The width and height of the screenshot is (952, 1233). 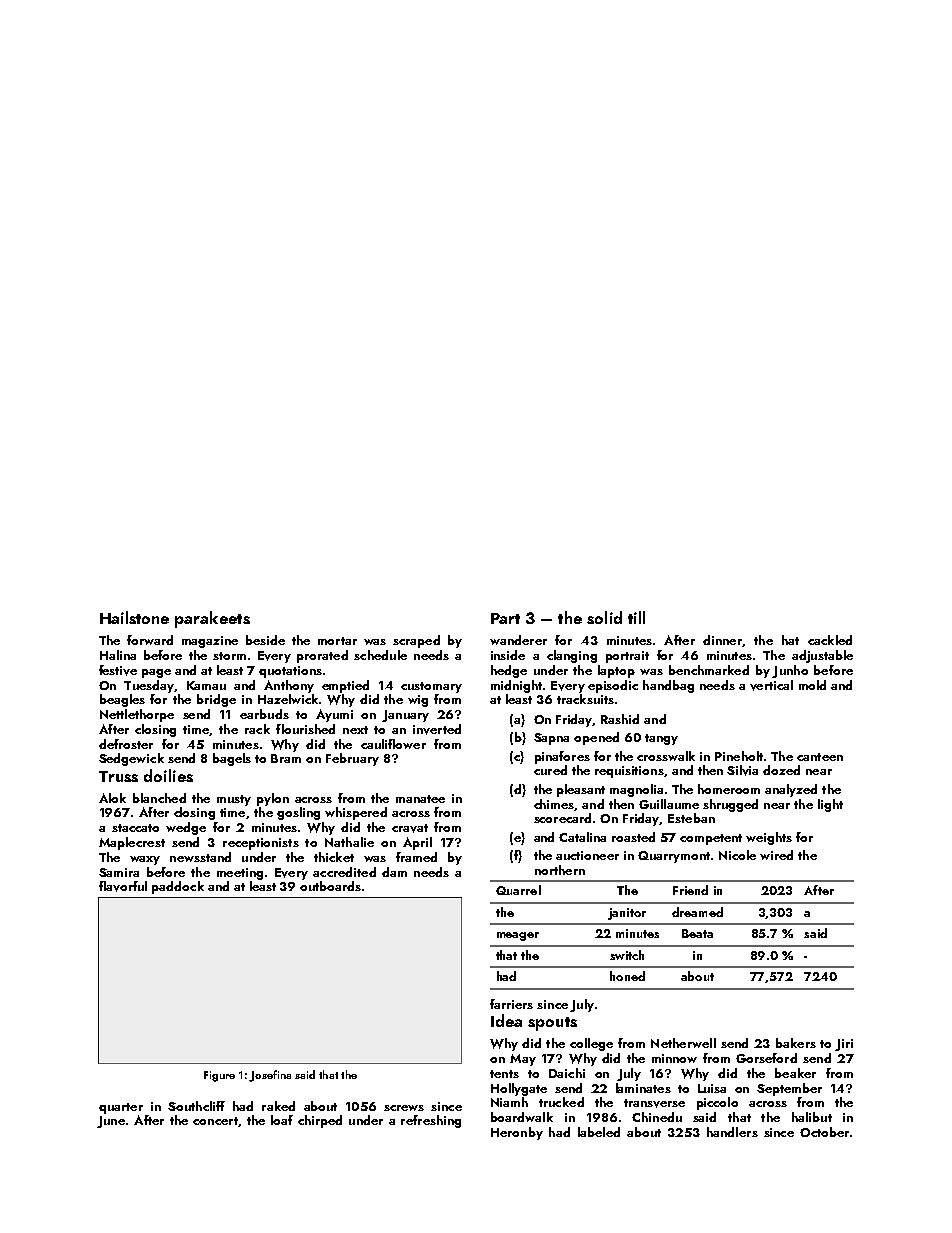 I want to click on cackled, so click(x=830, y=640).
